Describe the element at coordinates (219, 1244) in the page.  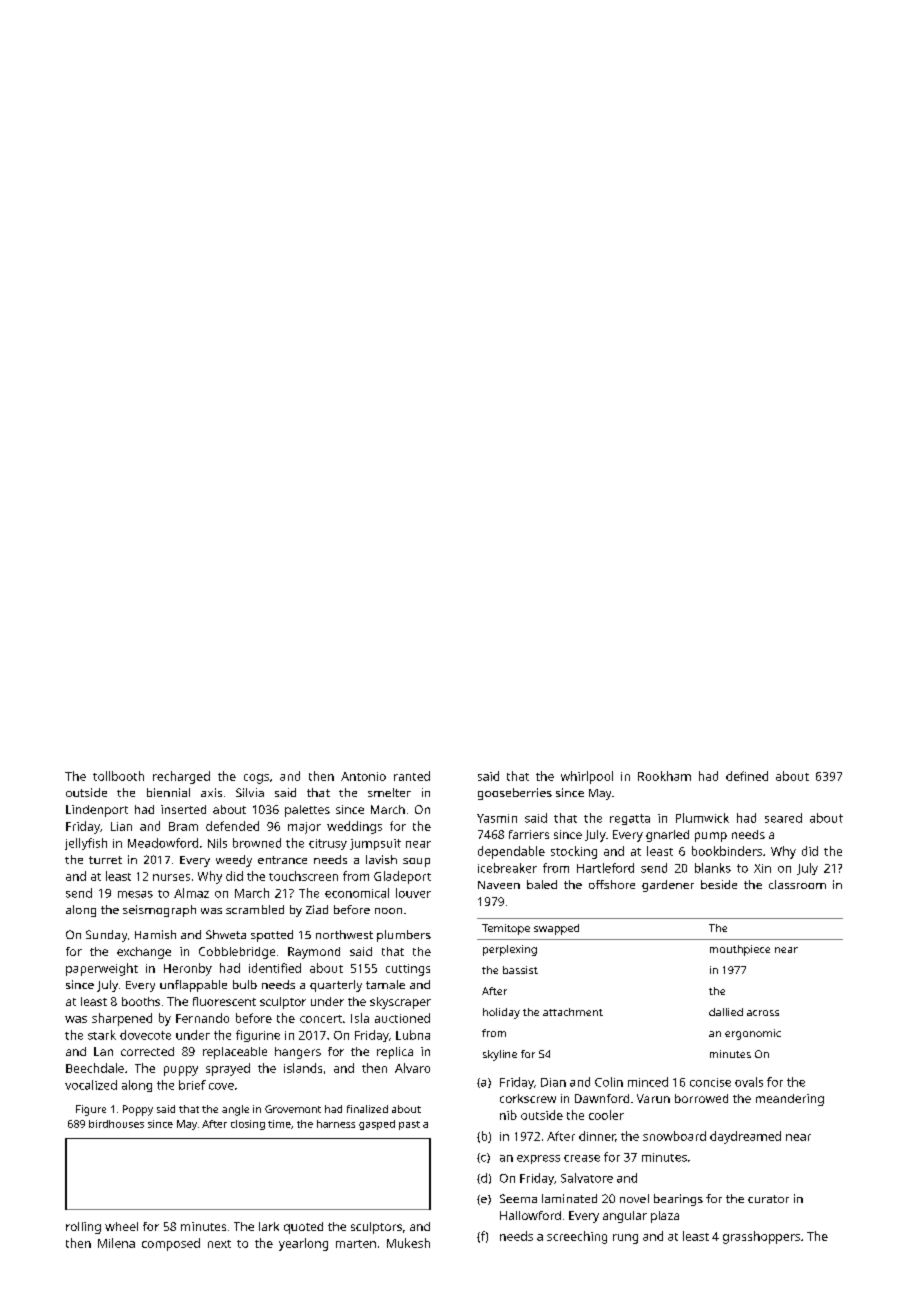
I see `next` at that location.
